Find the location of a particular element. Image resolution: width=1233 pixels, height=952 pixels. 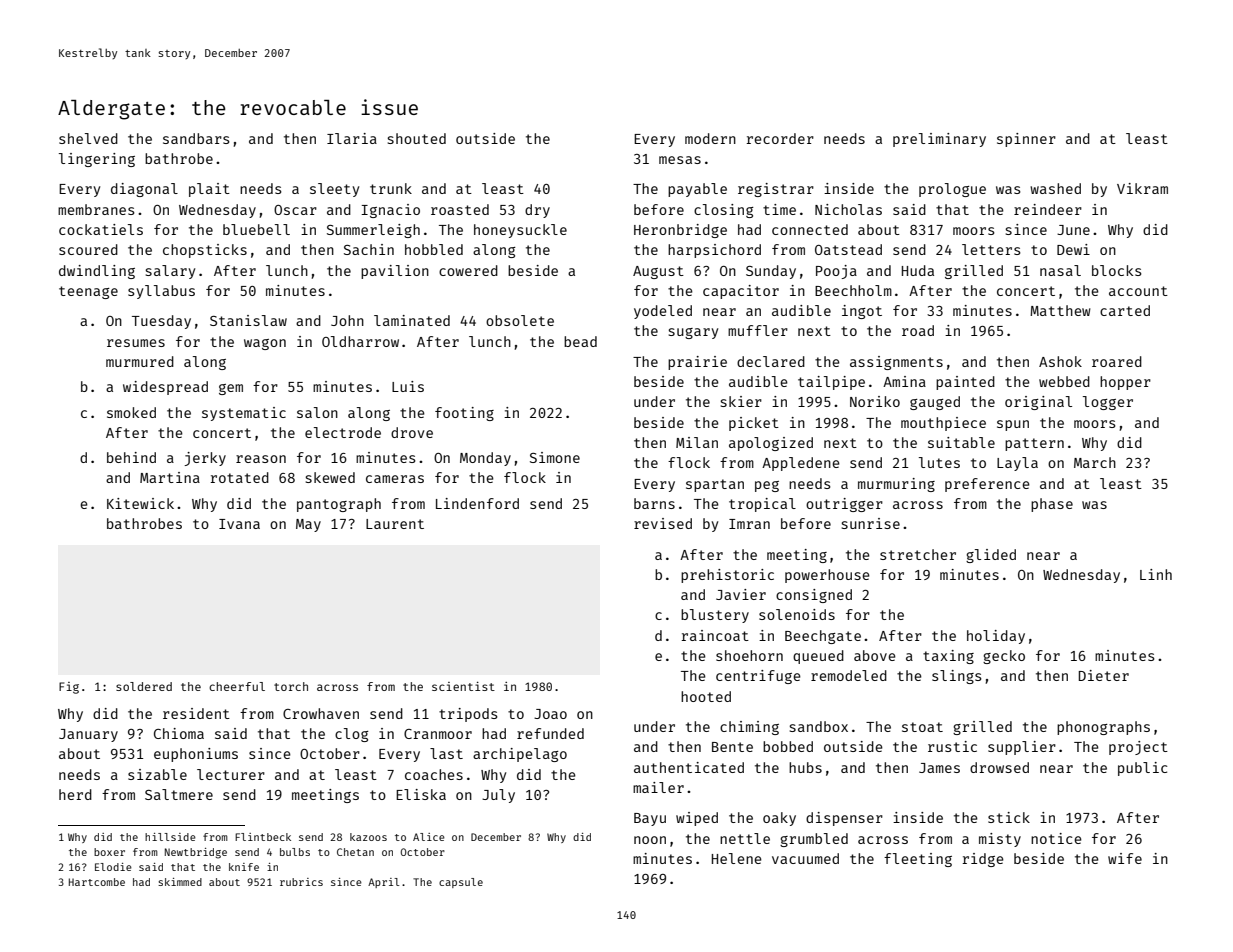

prehistoric is located at coordinates (727, 576).
